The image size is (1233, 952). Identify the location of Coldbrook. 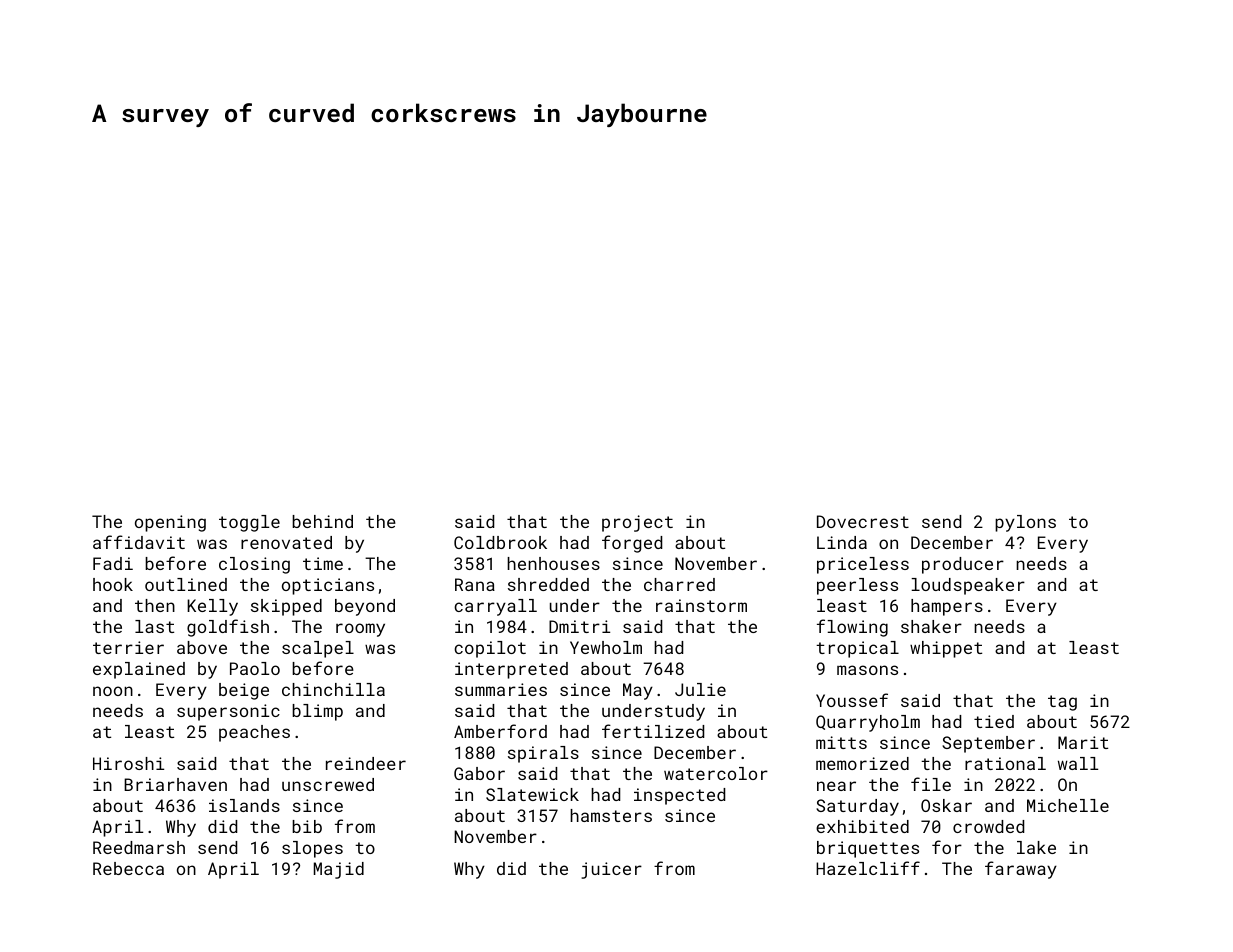
(500, 542).
